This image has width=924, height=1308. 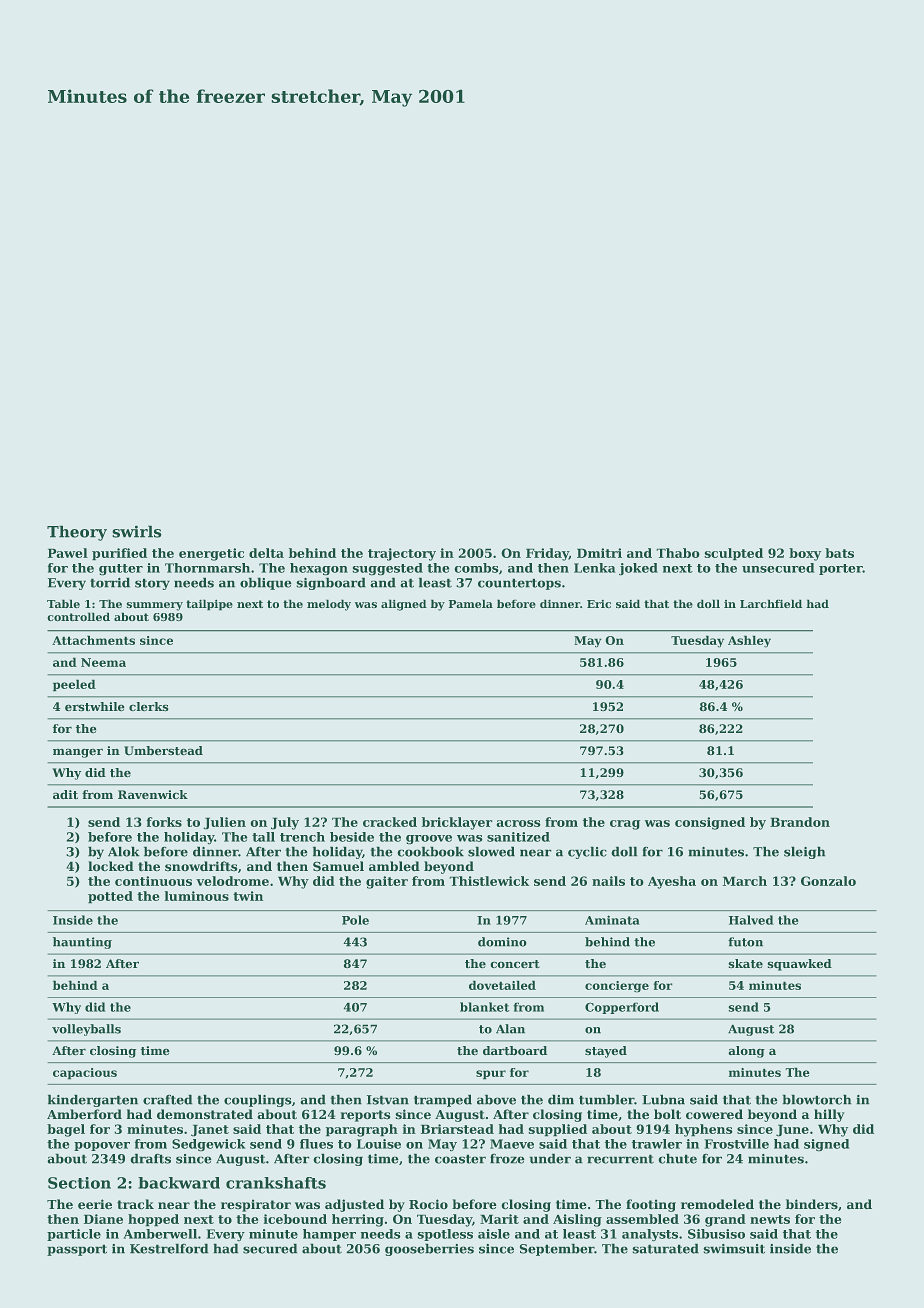 What do you see at coordinates (276, 1183) in the image?
I see `crankshafts` at bounding box center [276, 1183].
